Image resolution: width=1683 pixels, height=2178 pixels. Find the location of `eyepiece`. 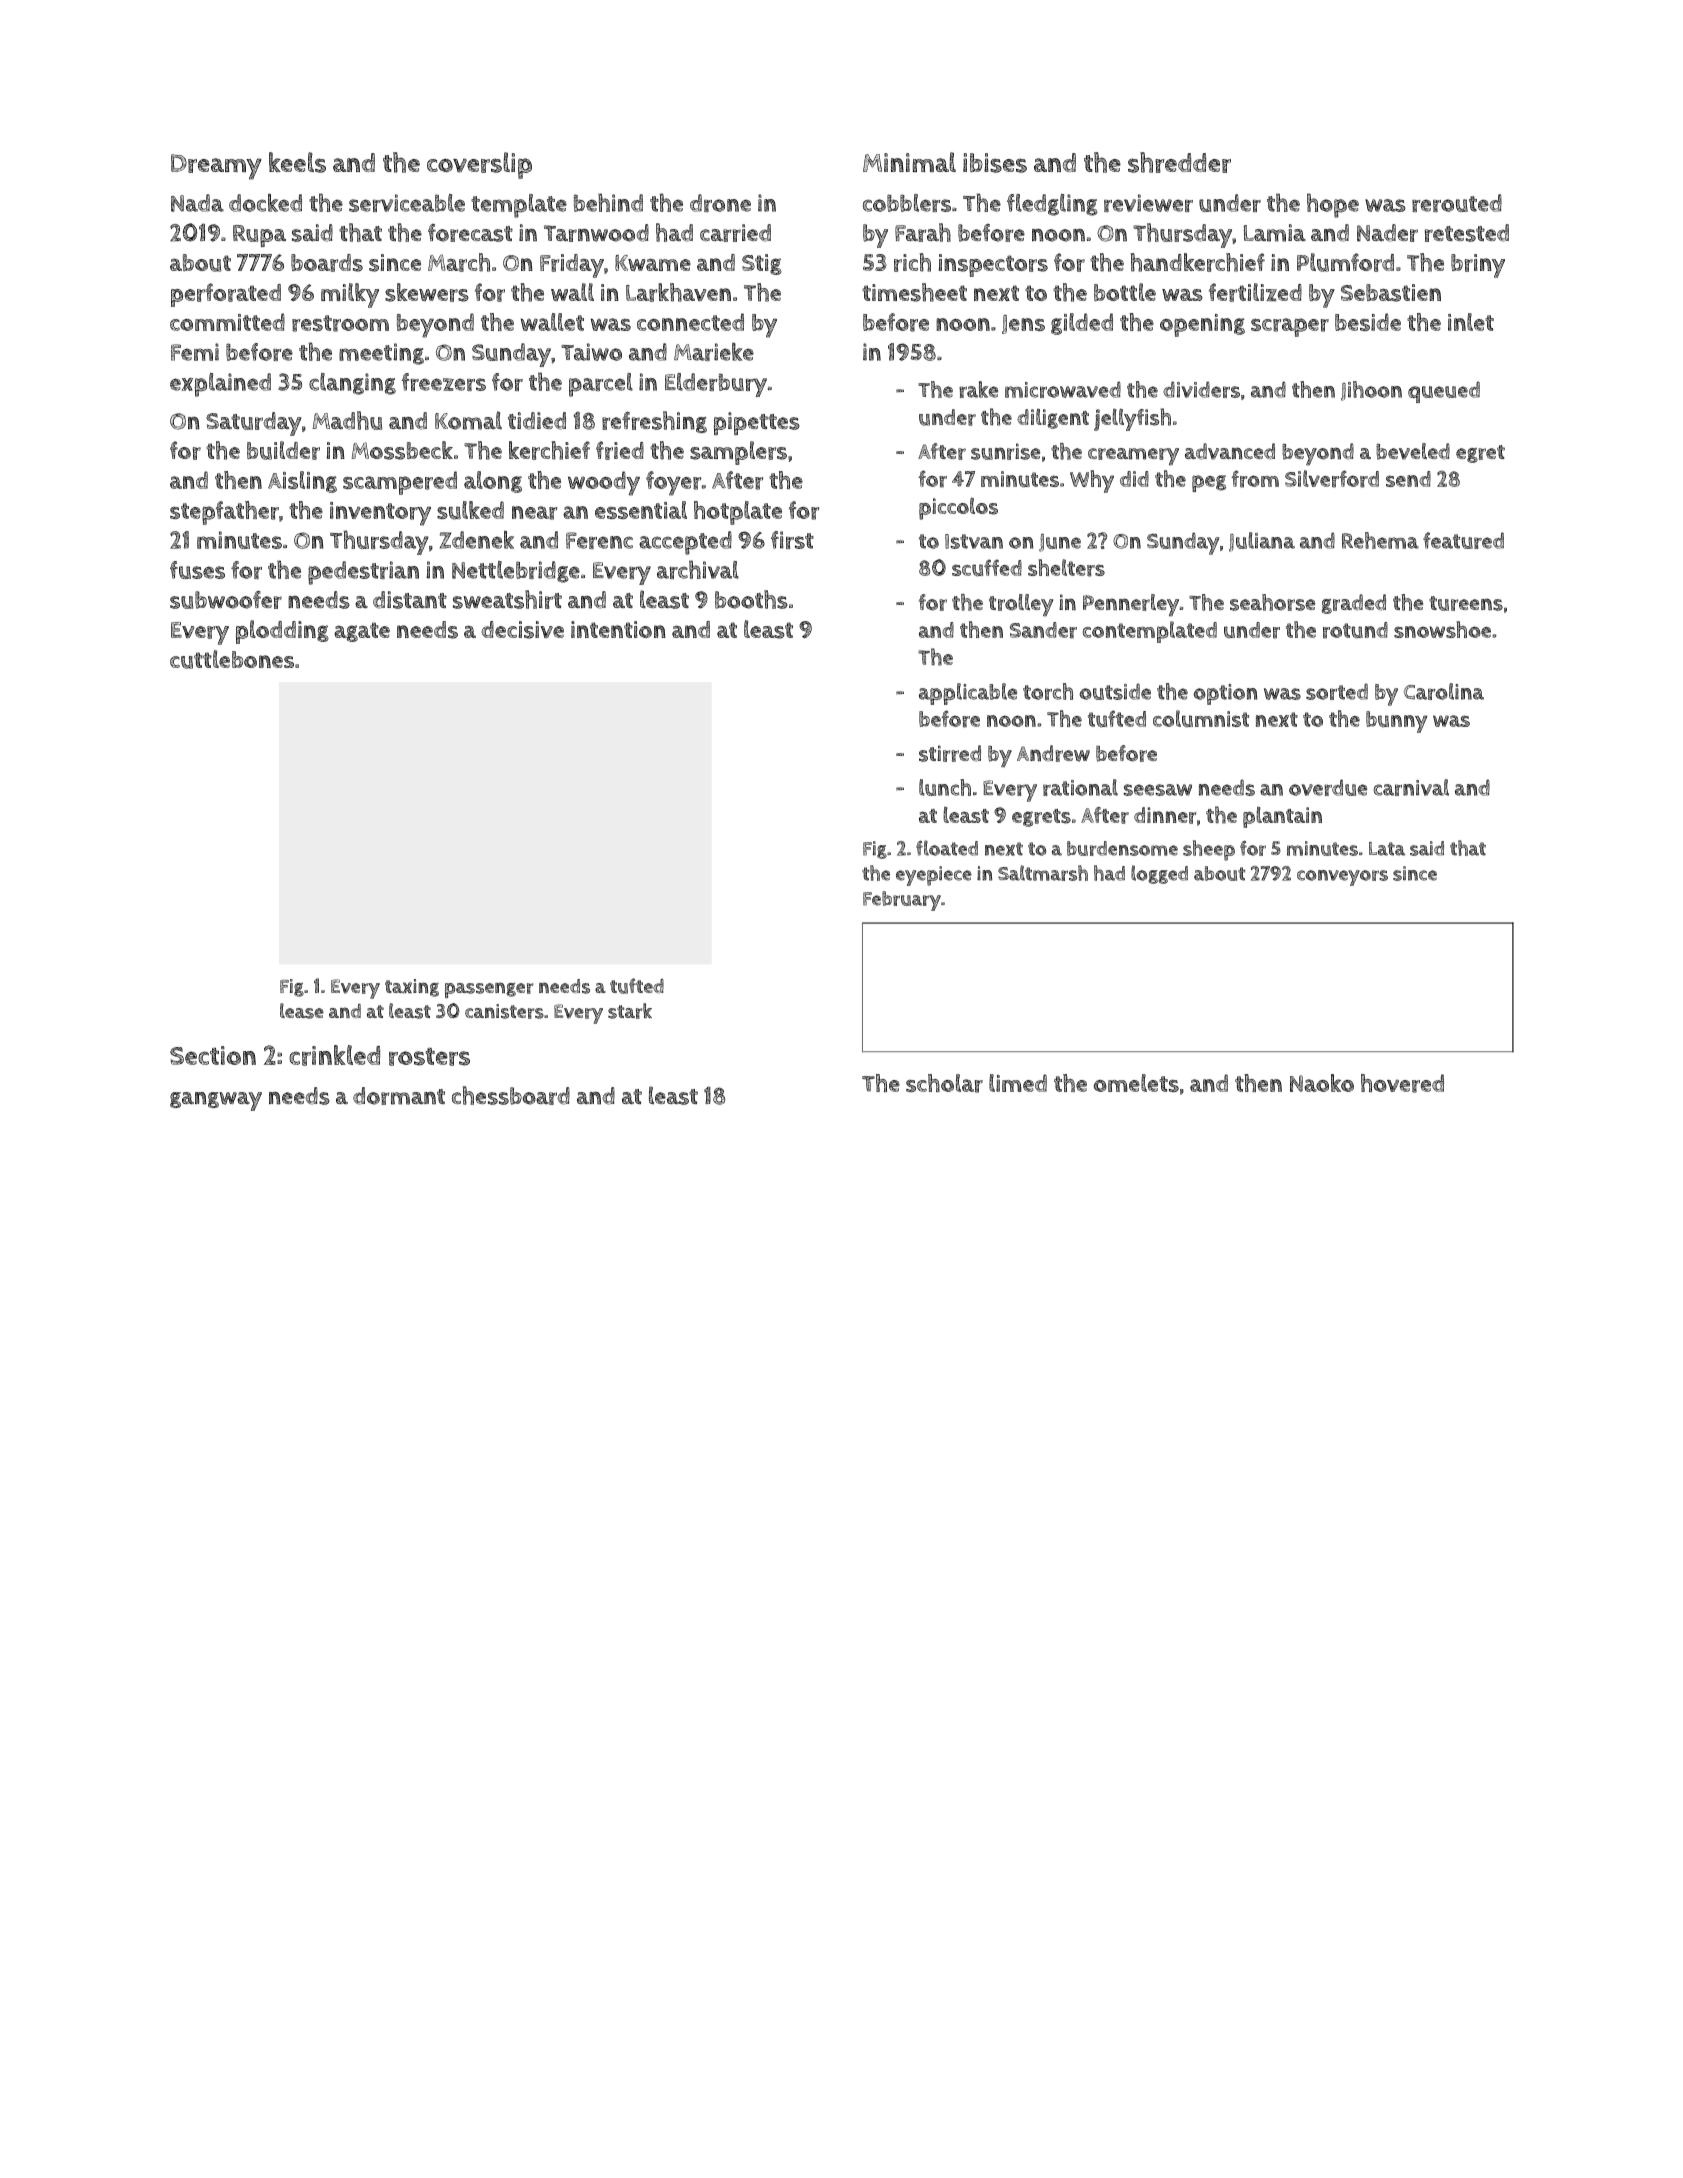

eyepiece is located at coordinates (934, 876).
